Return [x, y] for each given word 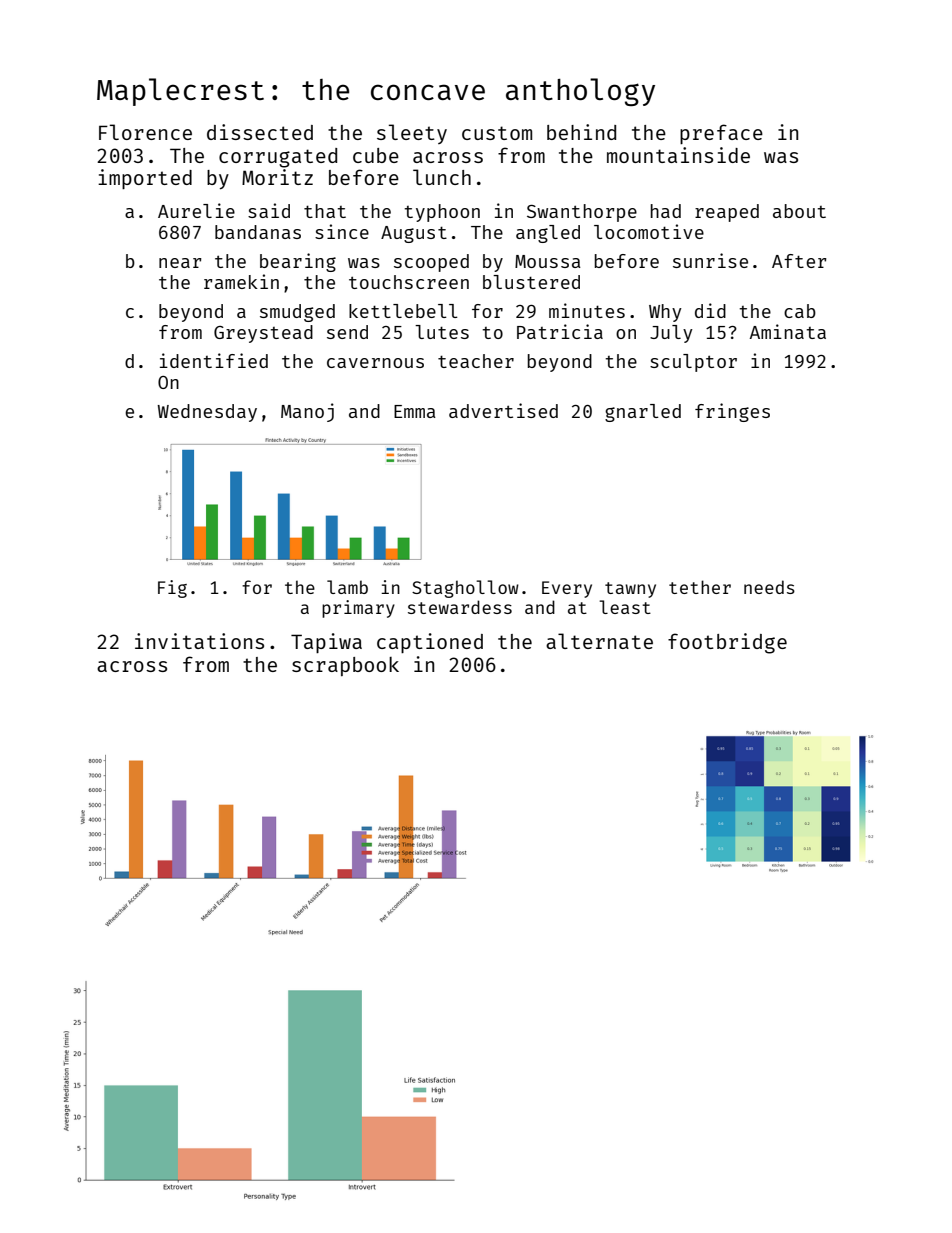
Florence [145, 132]
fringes [732, 412]
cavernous [375, 363]
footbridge [727, 643]
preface [721, 134]
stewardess [460, 607]
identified [214, 360]
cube [376, 155]
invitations [199, 641]
